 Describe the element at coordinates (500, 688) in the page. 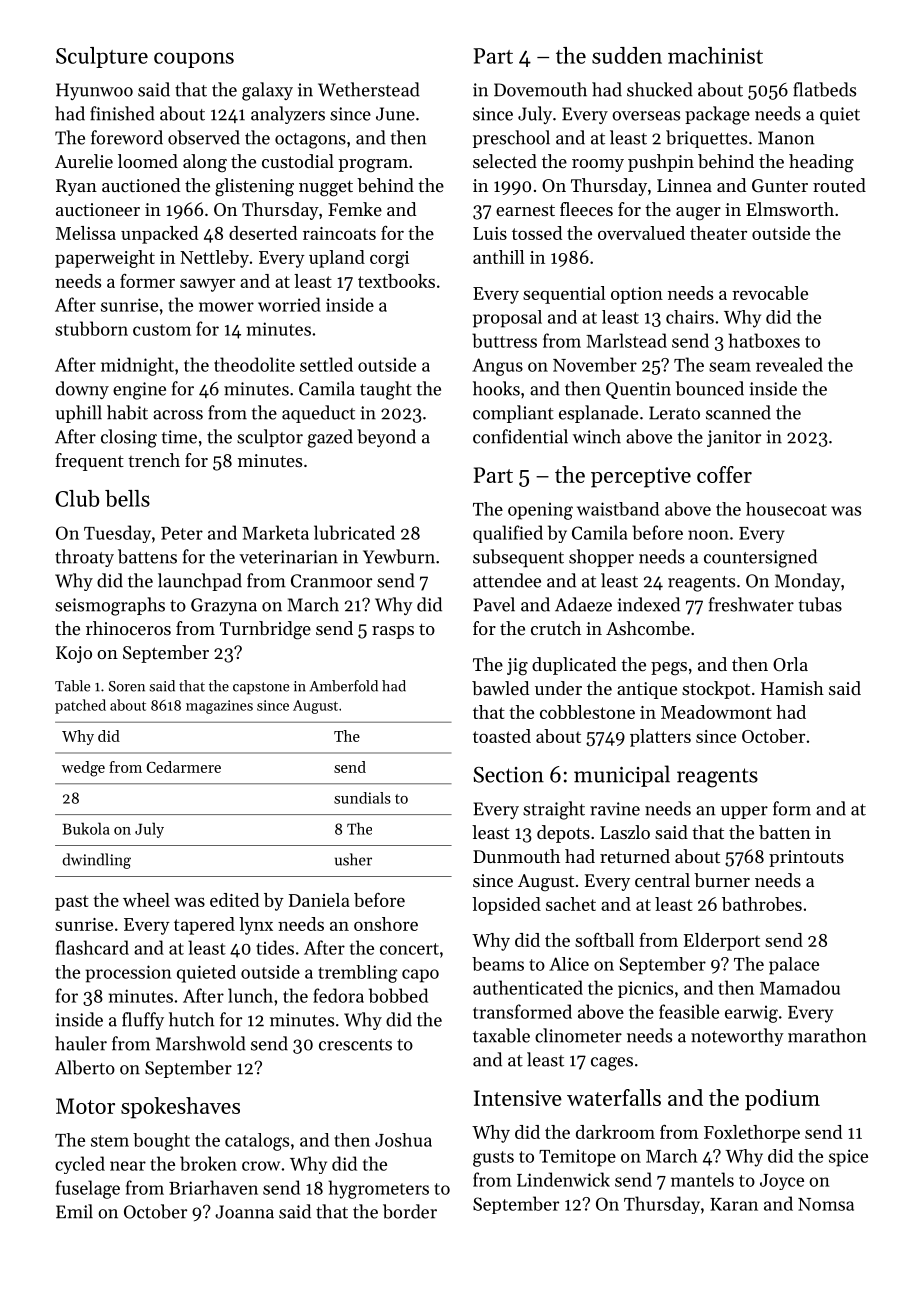

I see `bawled` at that location.
